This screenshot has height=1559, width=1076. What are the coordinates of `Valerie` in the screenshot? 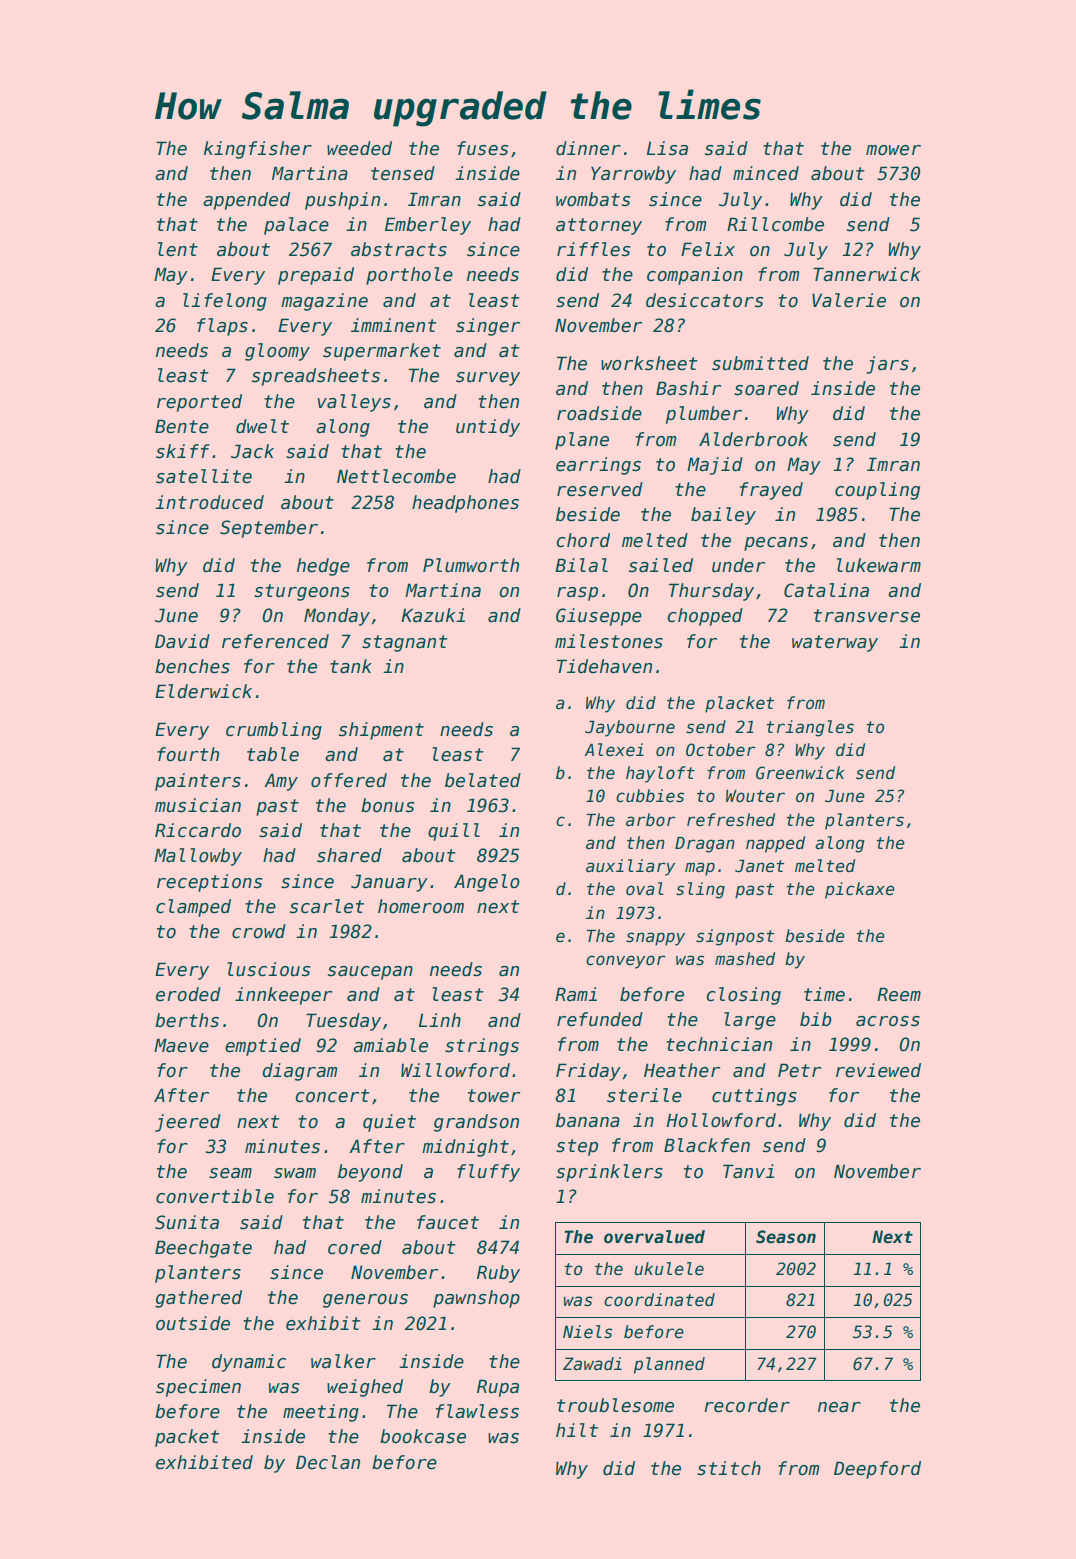 It's located at (849, 300).
